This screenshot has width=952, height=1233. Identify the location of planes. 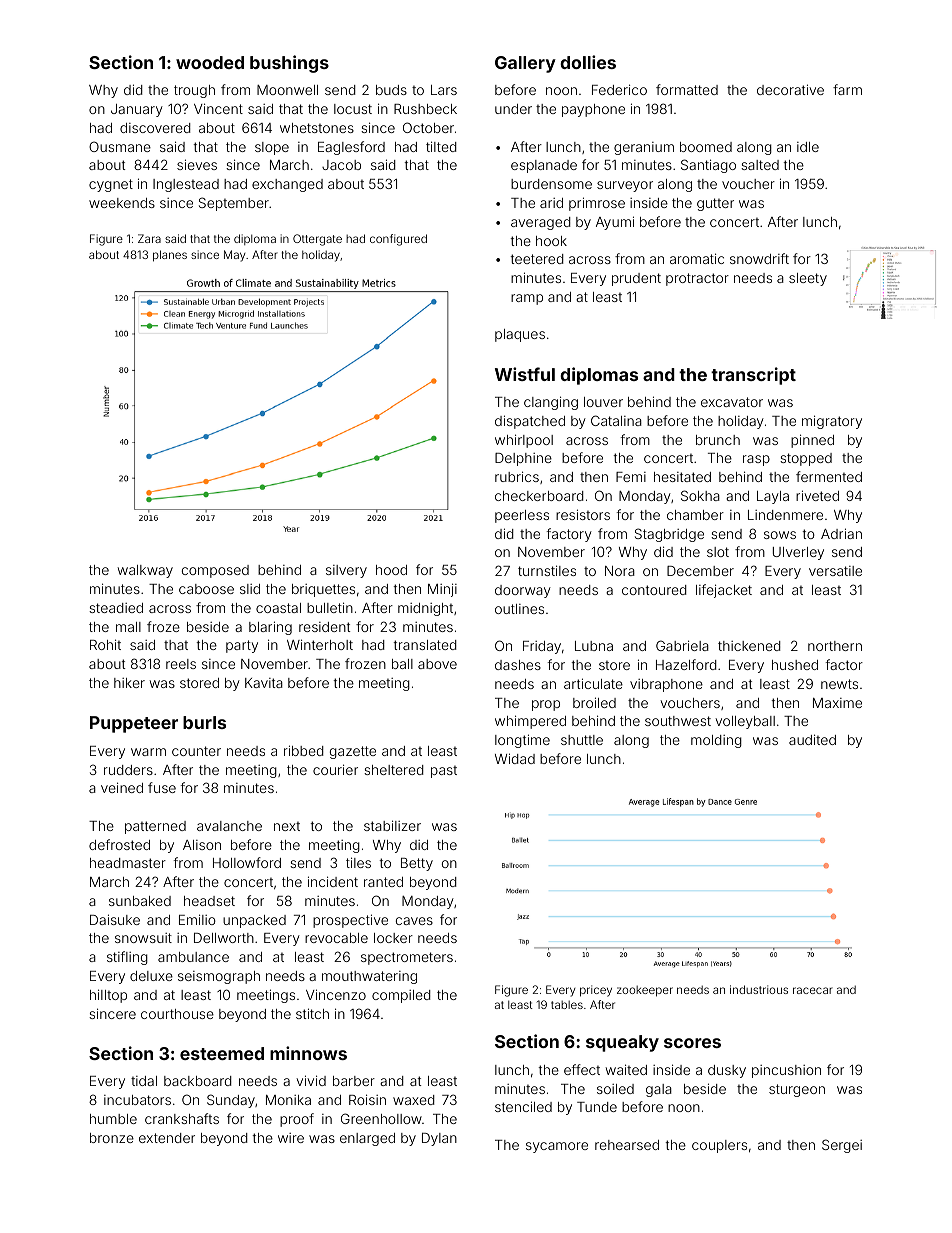
(170, 256).
